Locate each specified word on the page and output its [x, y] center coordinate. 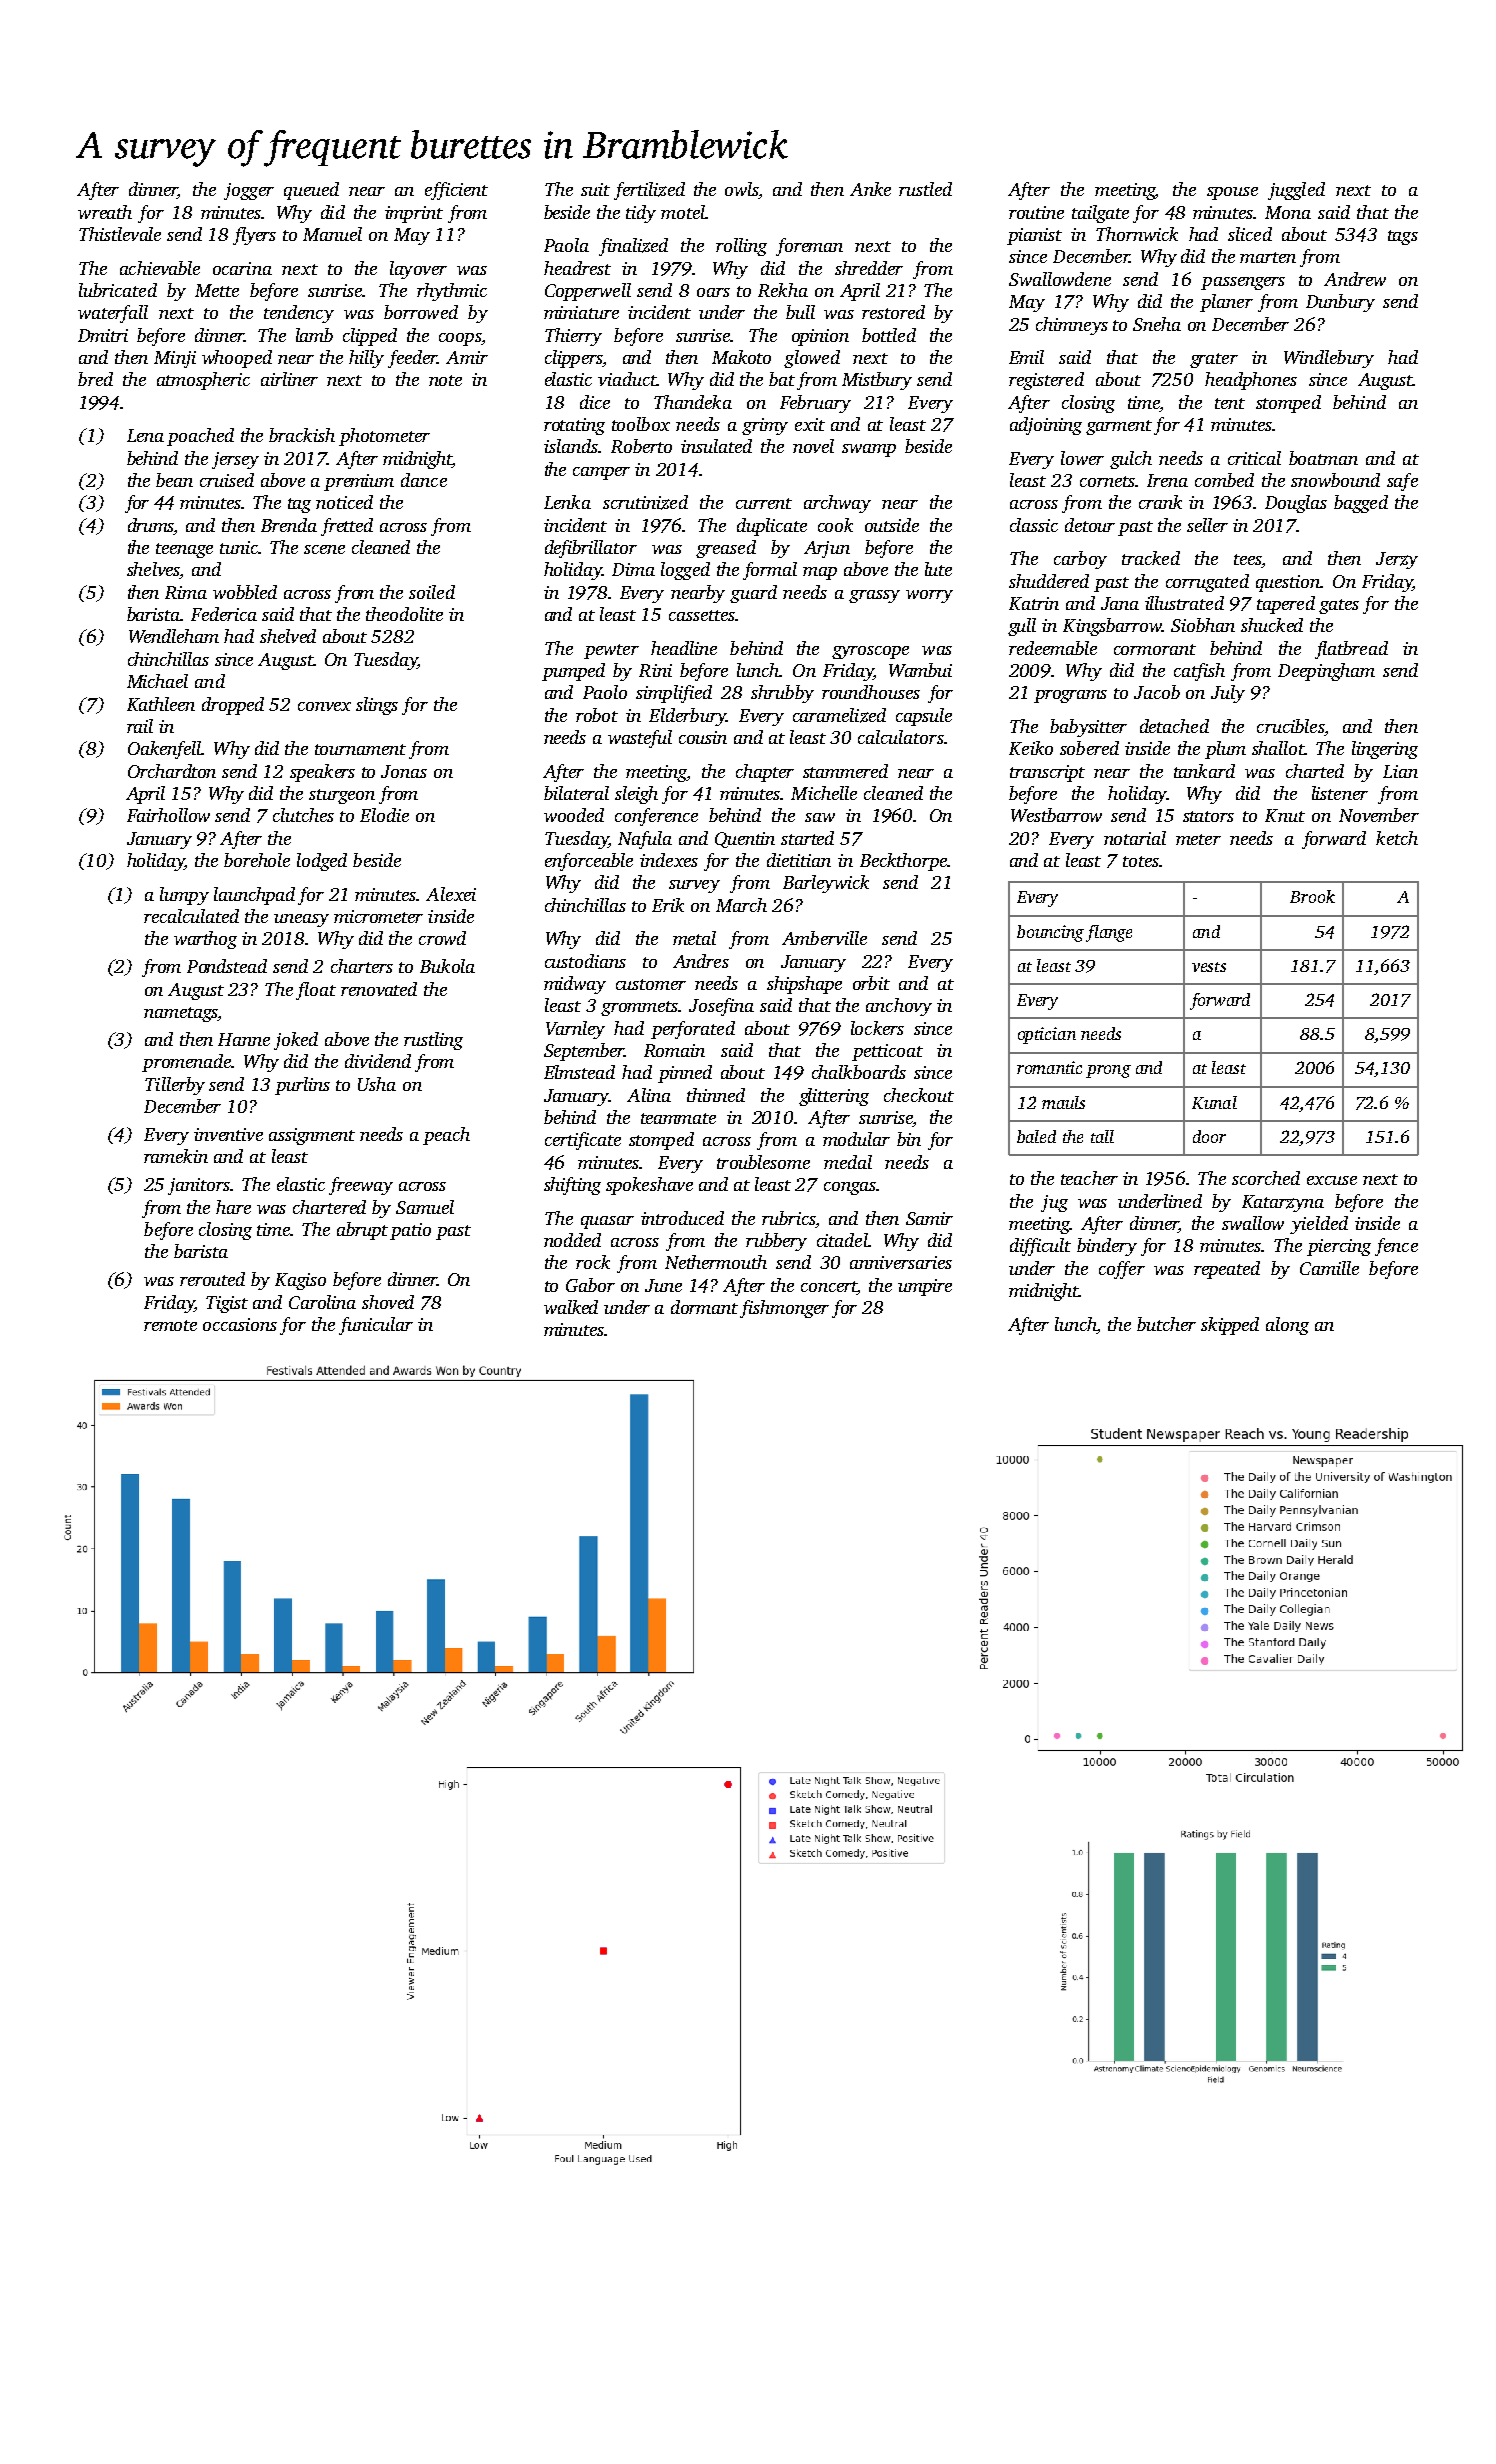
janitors [199, 1186]
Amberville [824, 938]
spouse [1232, 193]
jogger [249, 191]
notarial [1135, 838]
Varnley [575, 1030]
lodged [322, 862]
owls [741, 189]
